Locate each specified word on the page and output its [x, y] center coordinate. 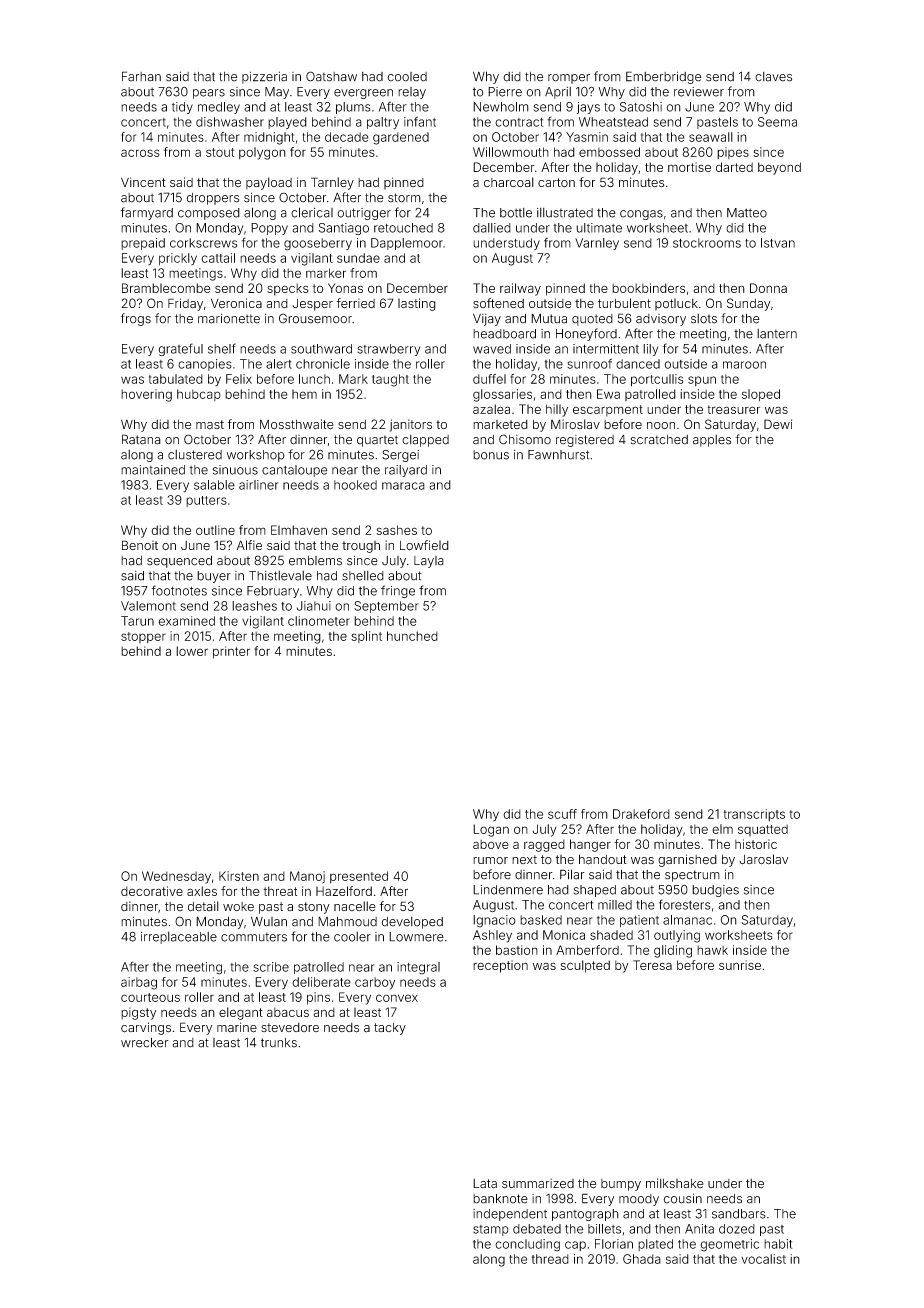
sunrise [740, 965]
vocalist [763, 1259]
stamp [491, 1230]
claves [773, 77]
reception [500, 966]
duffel [489, 379]
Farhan [141, 76]
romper [569, 79]
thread [550, 1259]
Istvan [778, 243]
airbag [139, 983]
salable [214, 485]
